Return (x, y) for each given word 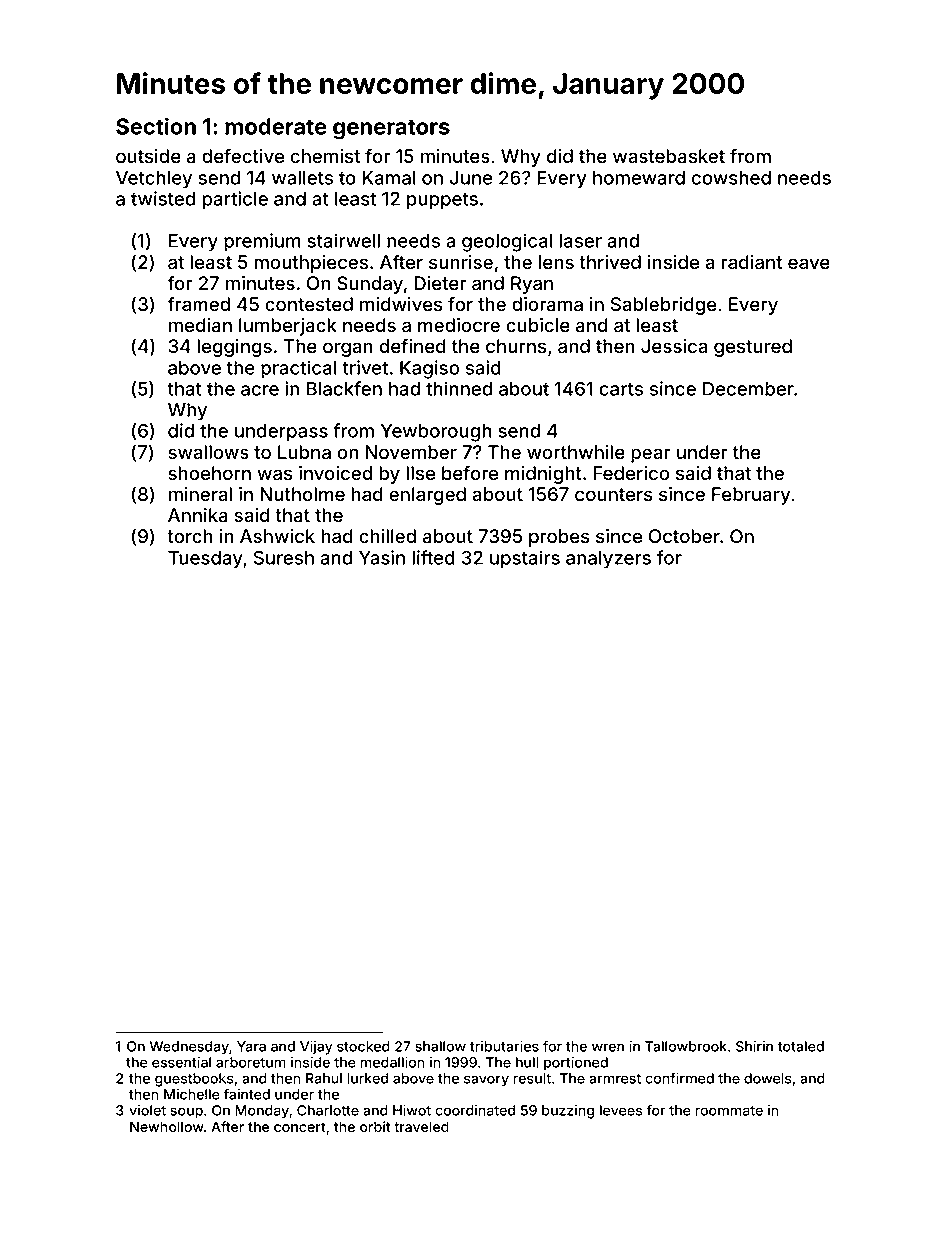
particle (235, 200)
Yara (251, 1046)
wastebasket (669, 156)
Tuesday (205, 560)
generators (391, 129)
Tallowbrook (686, 1046)
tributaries (504, 1046)
